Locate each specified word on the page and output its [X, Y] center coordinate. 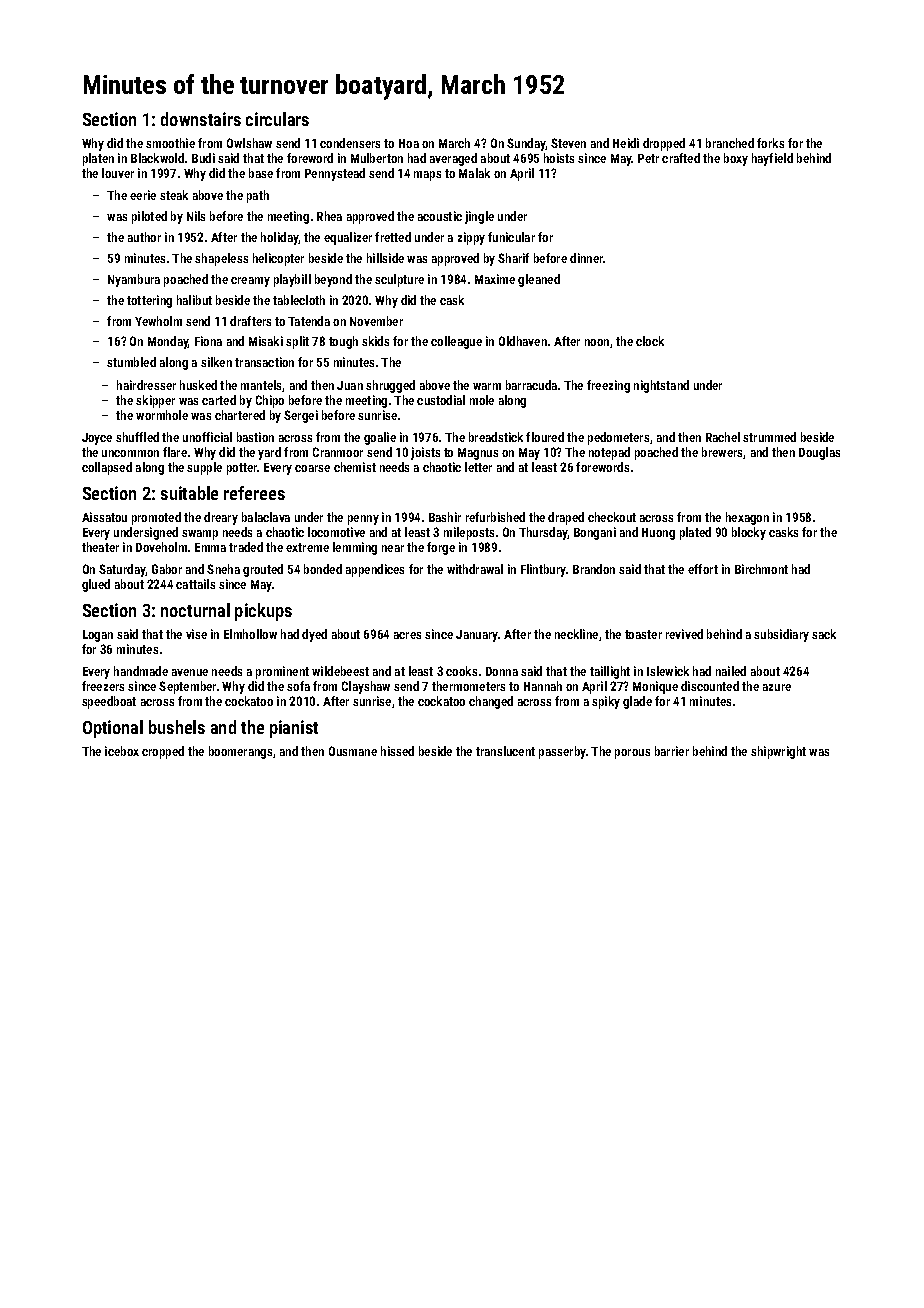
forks [770, 143]
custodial [441, 400]
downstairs [201, 119]
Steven [568, 143]
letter [478, 467]
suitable [189, 493]
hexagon [747, 518]
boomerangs [240, 752]
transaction [264, 362]
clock [650, 341]
